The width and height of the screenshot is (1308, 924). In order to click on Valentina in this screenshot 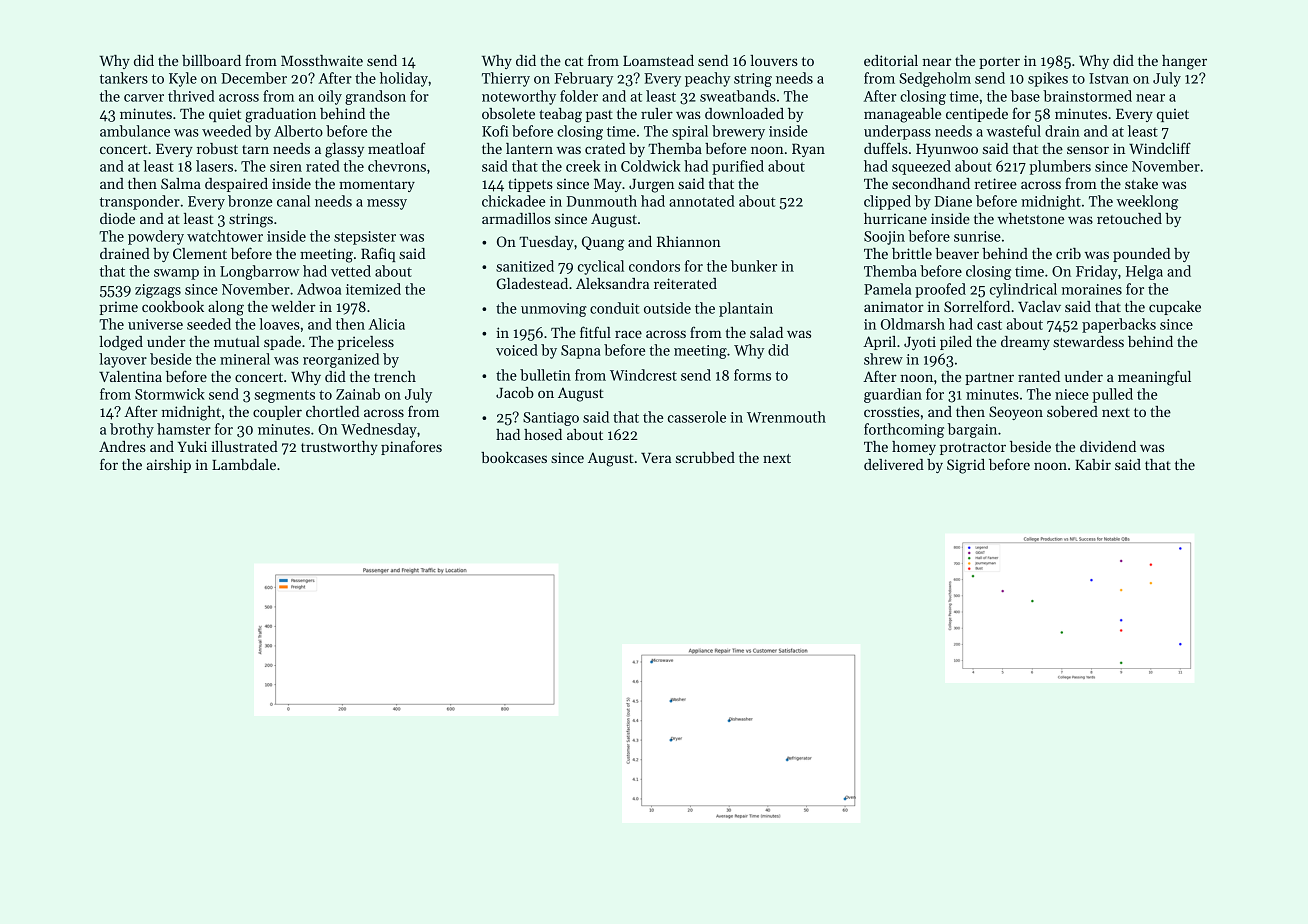, I will do `click(130, 376)`.
